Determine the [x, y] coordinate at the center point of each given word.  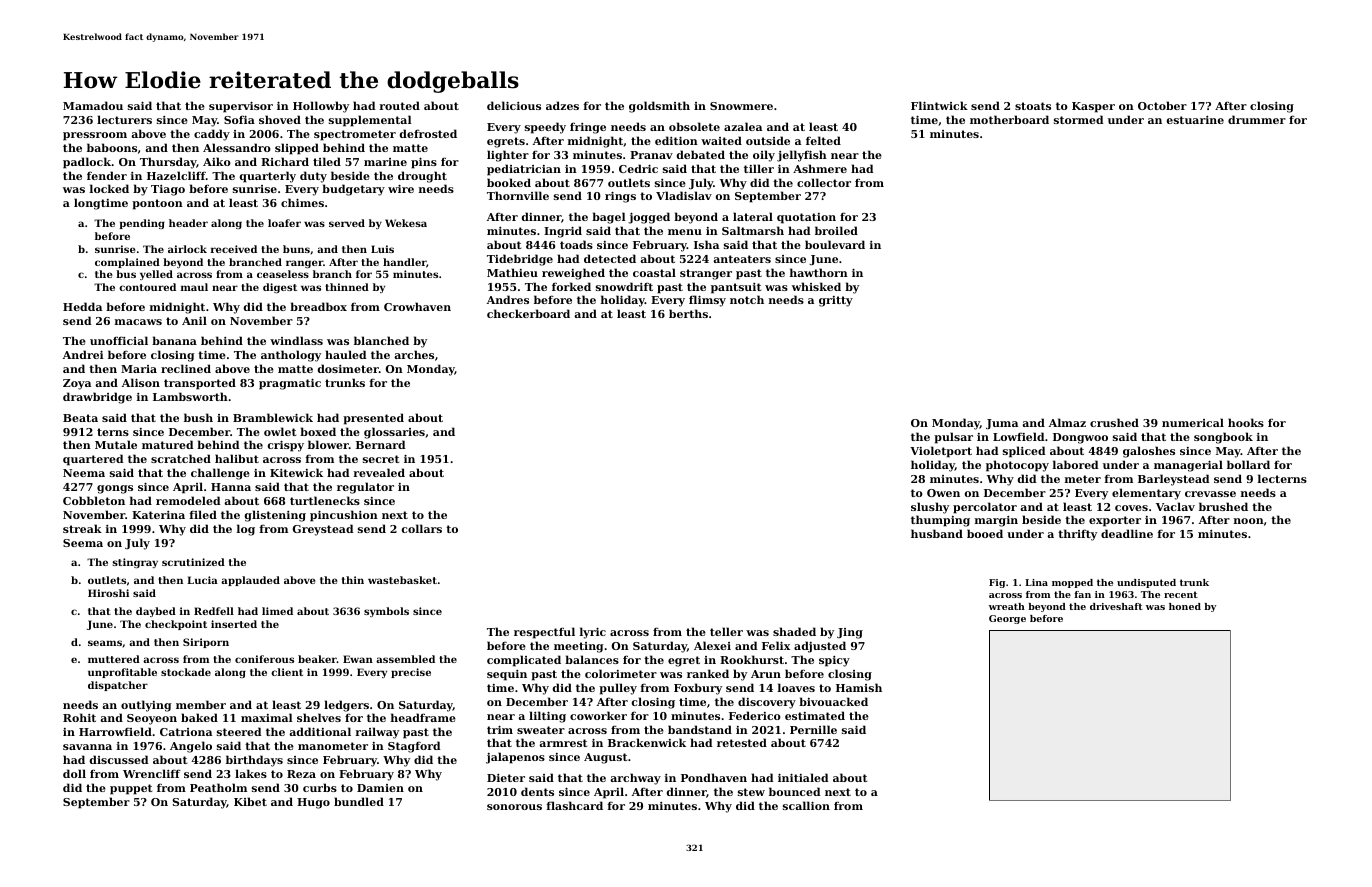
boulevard [835, 244]
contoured [147, 287]
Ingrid [563, 232]
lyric [593, 633]
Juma [1002, 424]
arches [414, 354]
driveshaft [1116, 606]
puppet [131, 789]
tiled [327, 161]
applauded [250, 581]
